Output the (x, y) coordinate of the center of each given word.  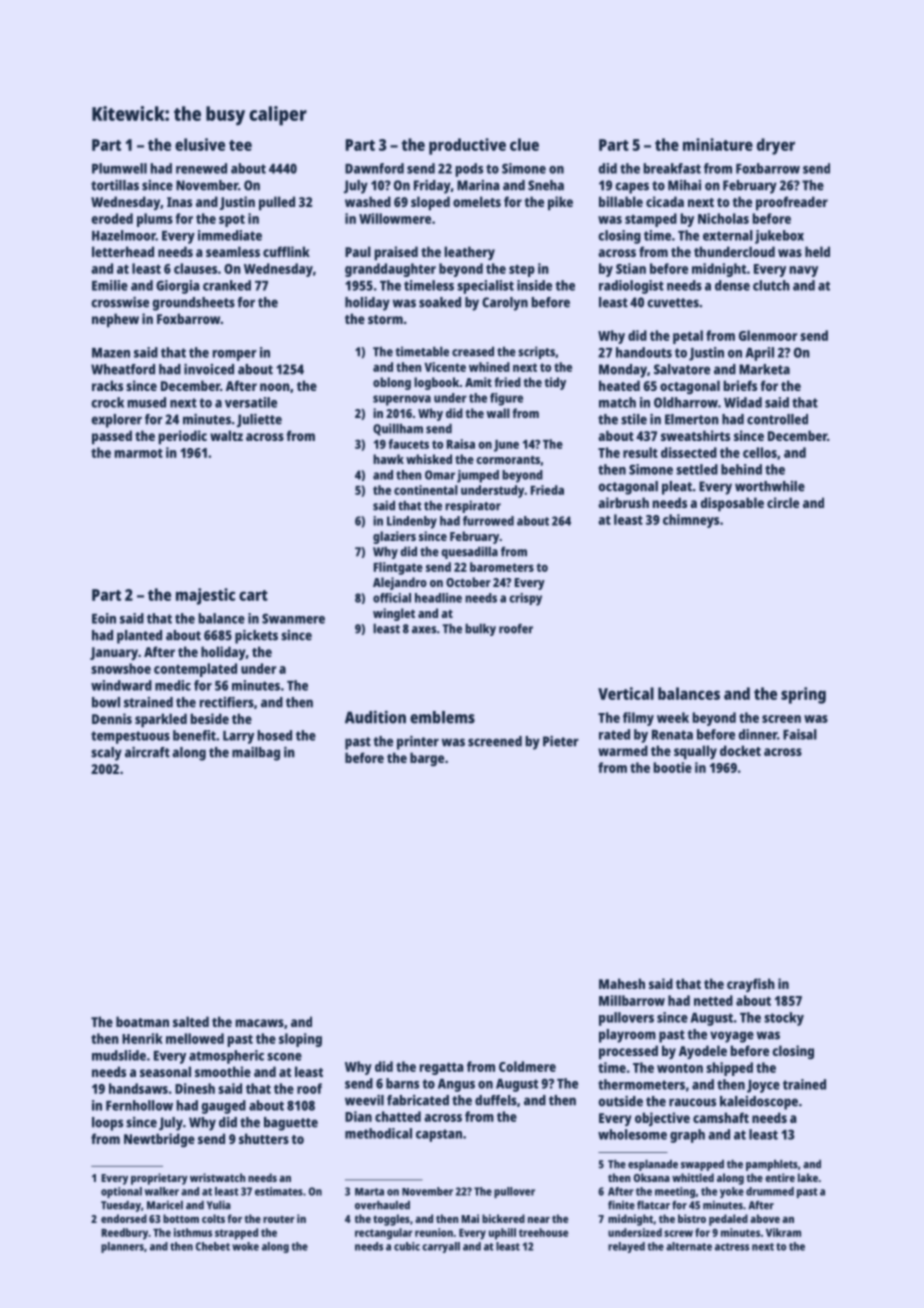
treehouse (543, 1232)
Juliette (259, 420)
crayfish (751, 985)
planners (122, 1247)
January (114, 653)
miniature (718, 144)
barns (402, 1083)
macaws (259, 1023)
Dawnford (374, 168)
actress (732, 1247)
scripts (536, 352)
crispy (525, 599)
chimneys (691, 521)
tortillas (115, 185)
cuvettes (673, 303)
